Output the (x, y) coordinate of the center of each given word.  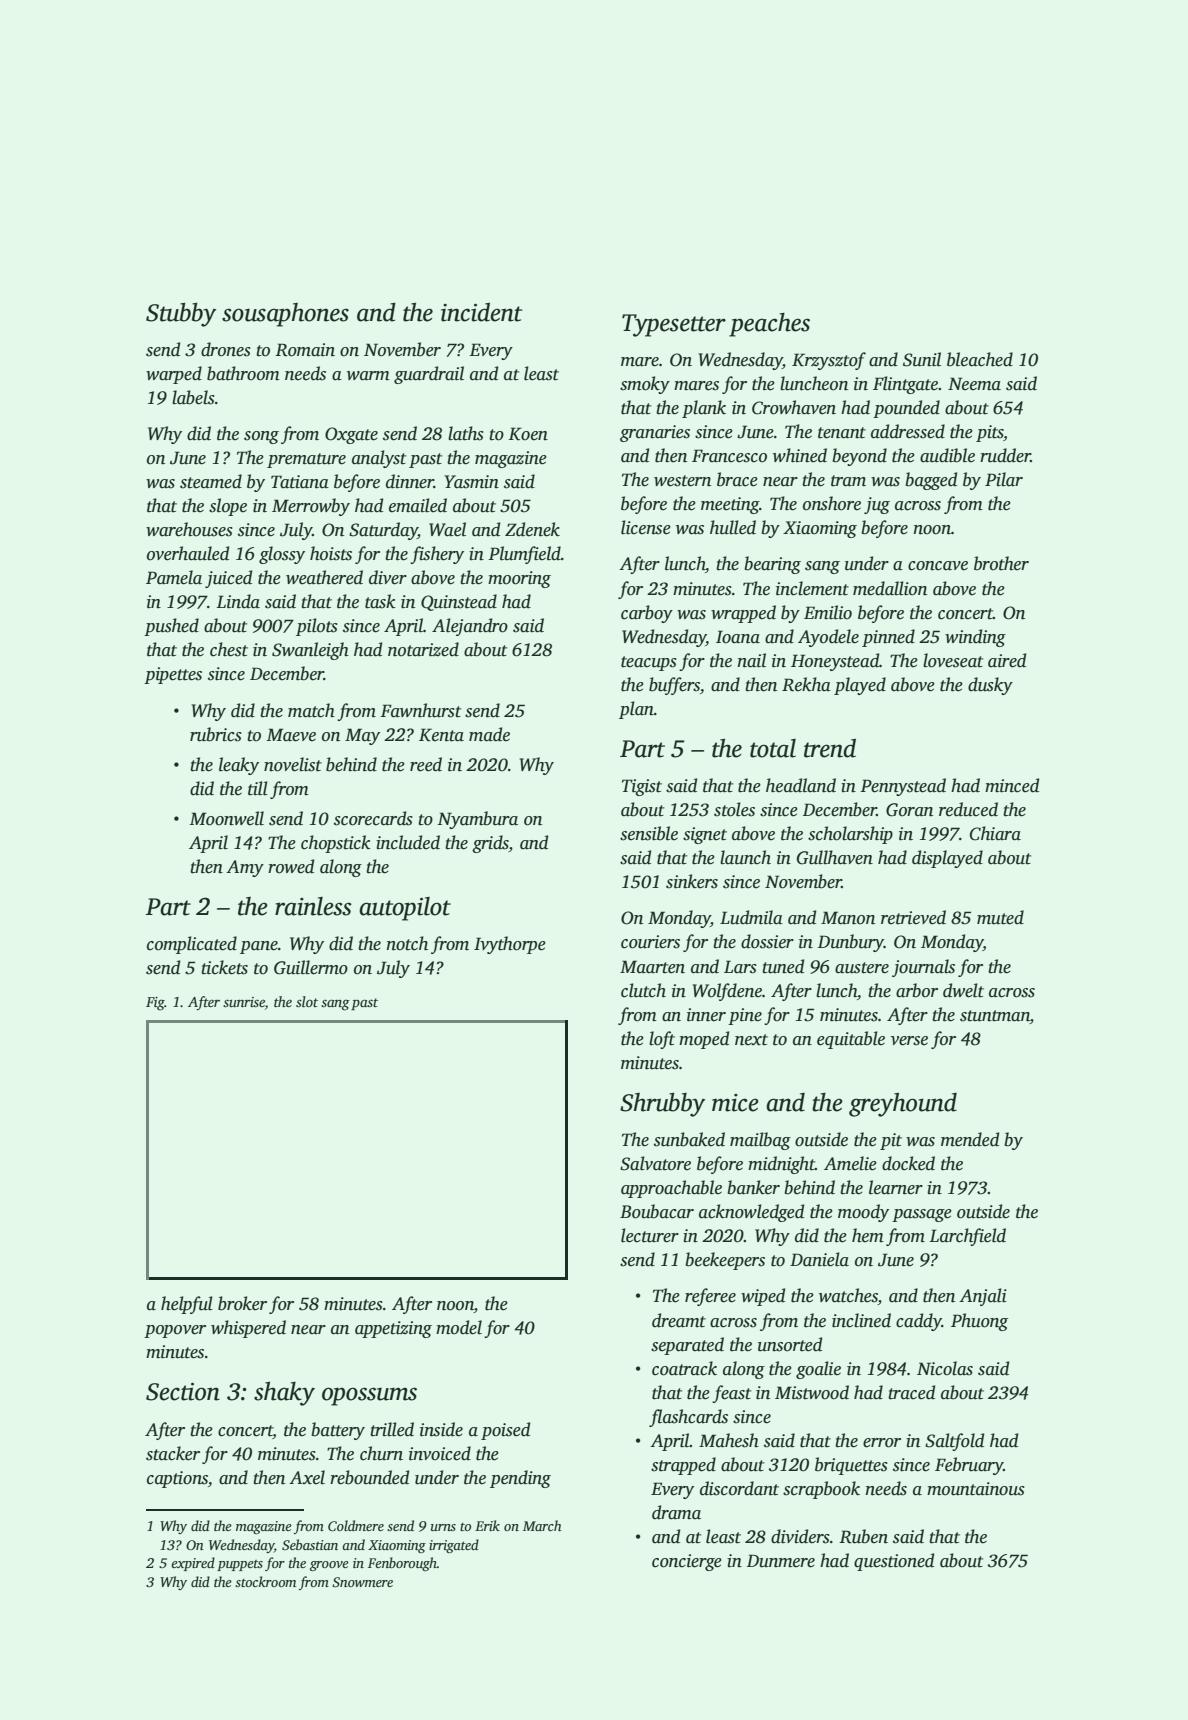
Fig (155, 1004)
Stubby (181, 315)
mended (970, 1139)
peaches (769, 325)
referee (710, 1297)
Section (183, 1392)
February (969, 1466)
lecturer (650, 1235)
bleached (980, 359)
